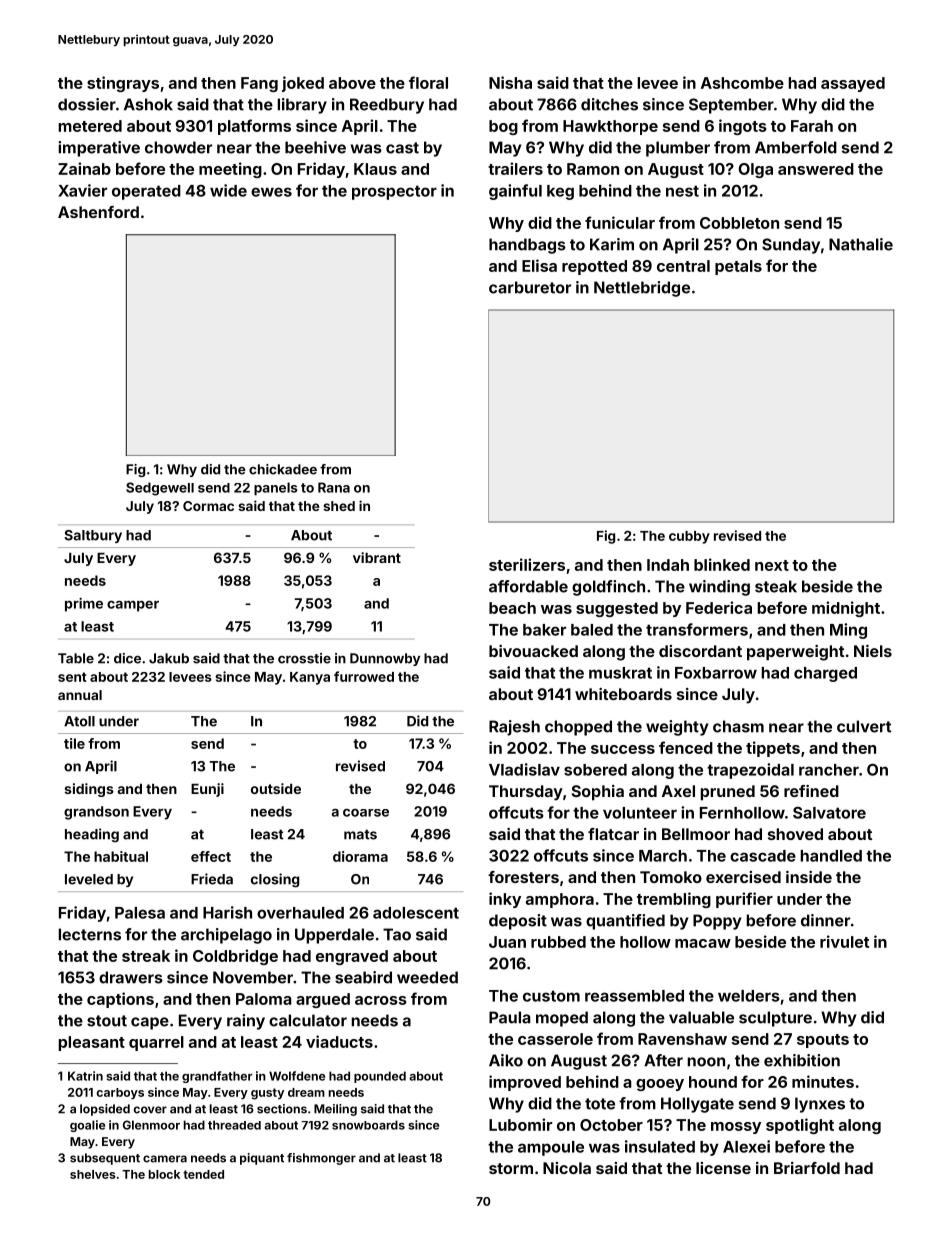 The height and width of the screenshot is (1233, 952). I want to click on habitual, so click(121, 856).
